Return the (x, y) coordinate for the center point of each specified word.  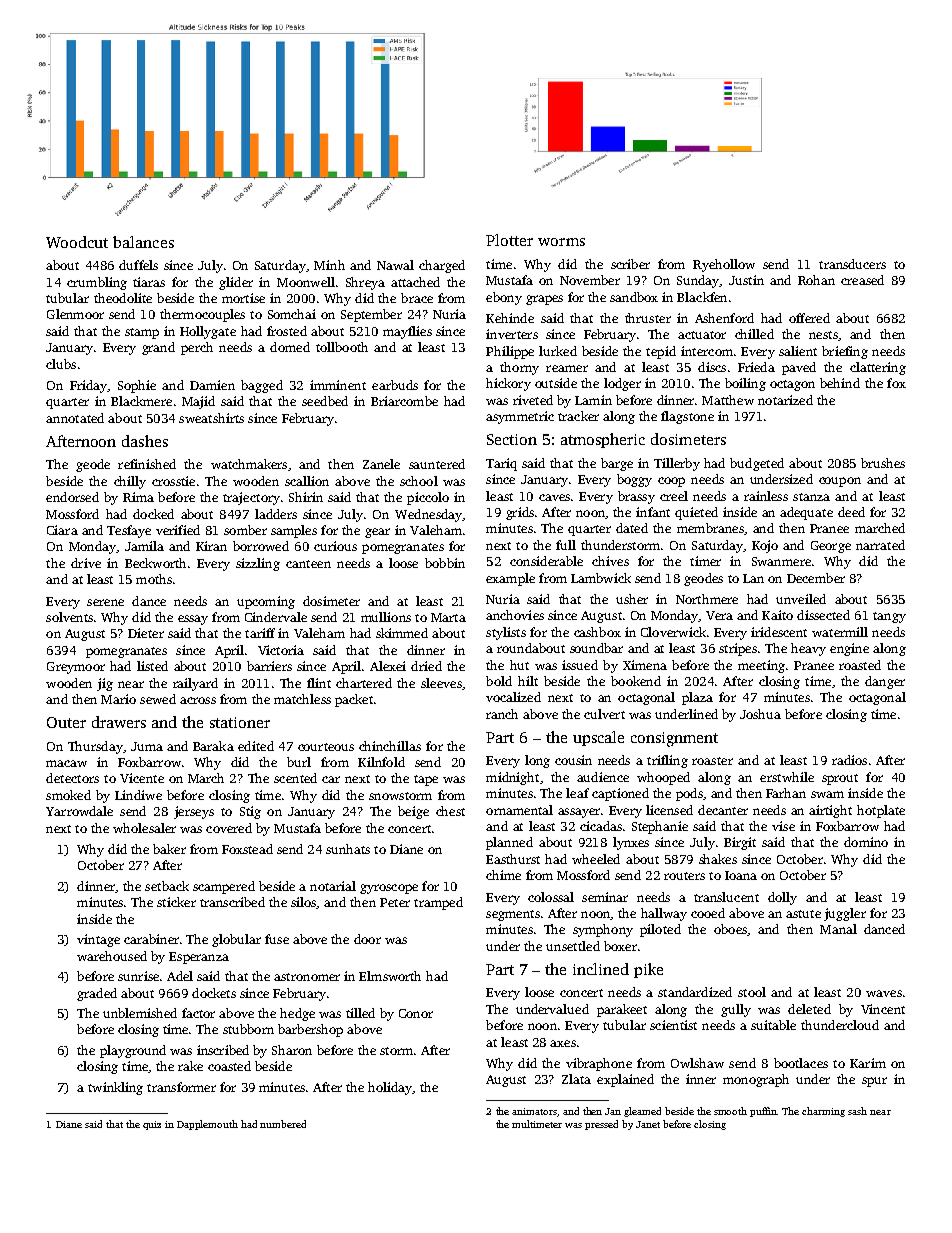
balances (143, 242)
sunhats (348, 849)
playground (133, 1051)
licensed (669, 810)
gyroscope (389, 889)
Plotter (509, 240)
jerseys (194, 812)
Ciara (62, 530)
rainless (766, 496)
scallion (307, 481)
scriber (630, 264)
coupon (840, 482)
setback (167, 886)
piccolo (428, 498)
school (419, 481)
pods (689, 794)
